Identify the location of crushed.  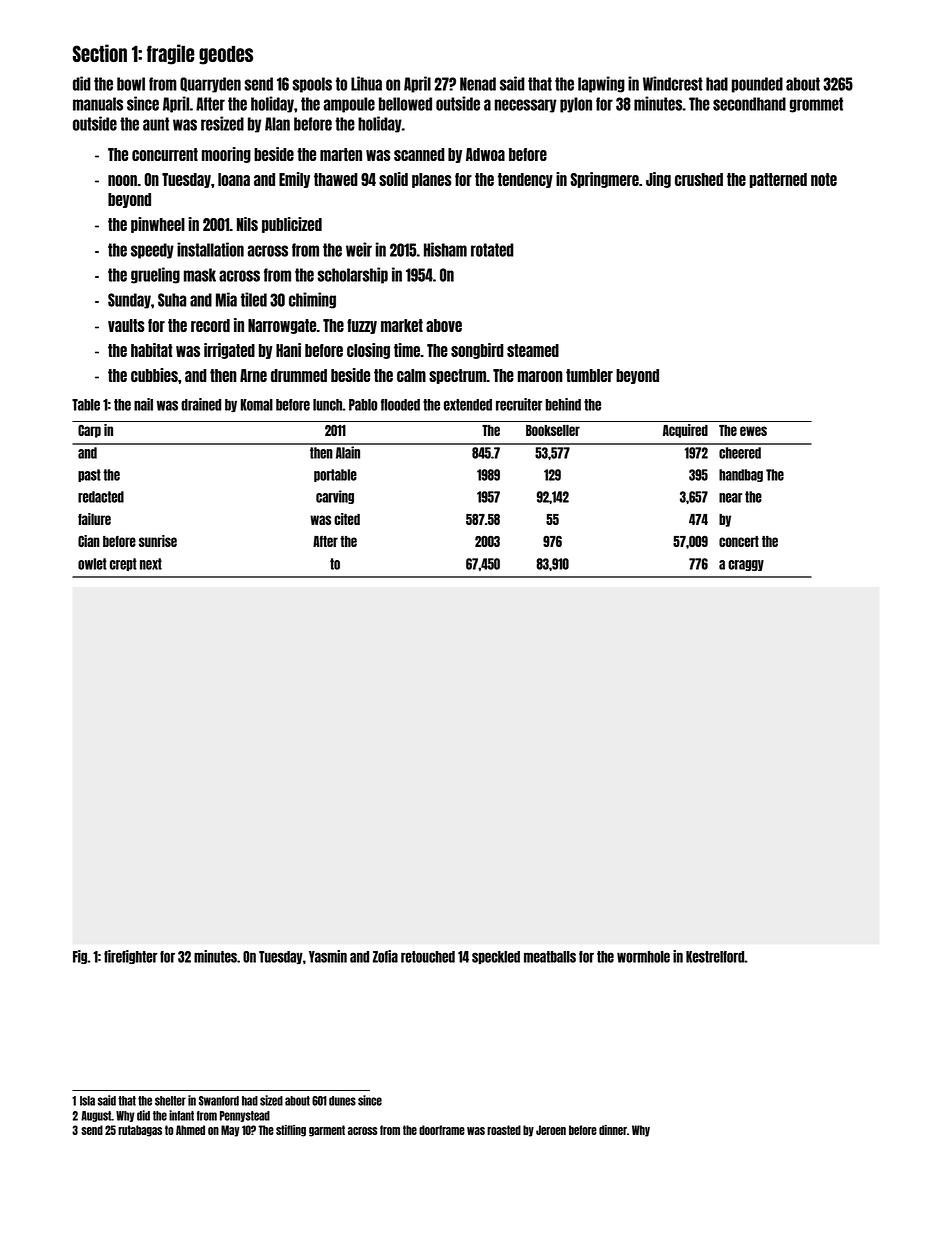
(699, 179).
